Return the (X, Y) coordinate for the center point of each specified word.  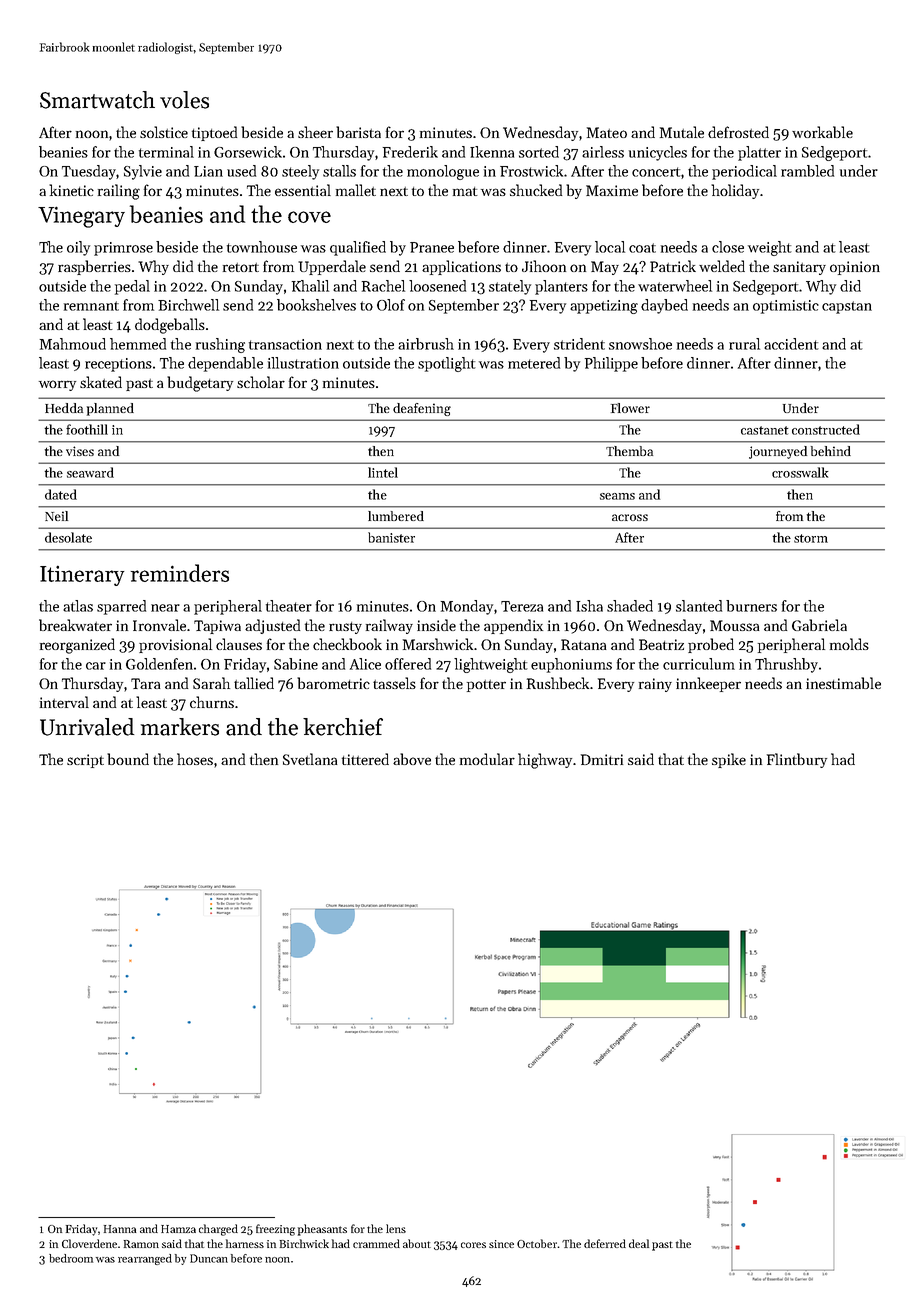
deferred (605, 1243)
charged (218, 1230)
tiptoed (214, 133)
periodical (744, 172)
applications (461, 267)
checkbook (347, 644)
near (165, 608)
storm (811, 538)
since (501, 1244)
